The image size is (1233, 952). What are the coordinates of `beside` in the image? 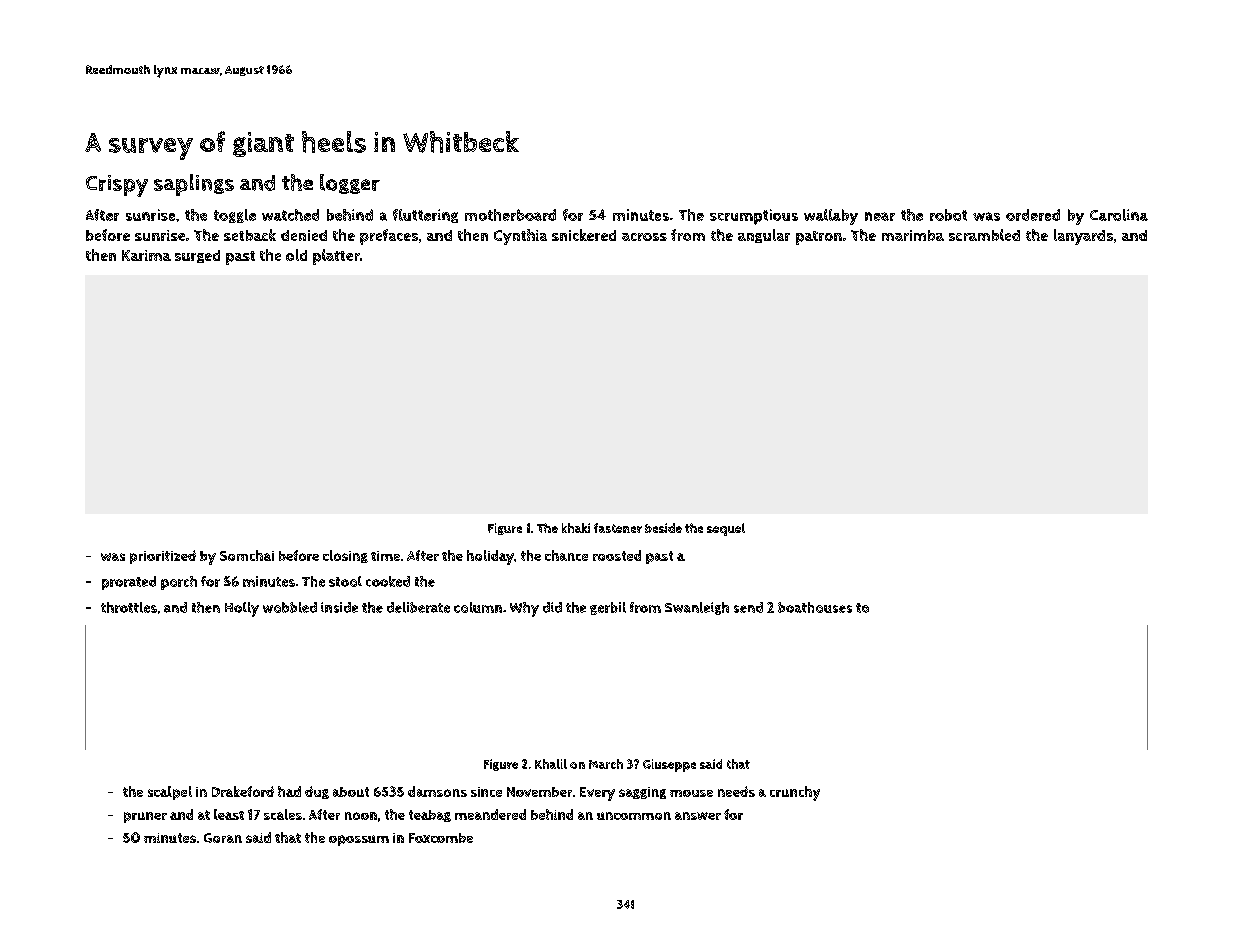 It's located at (663, 528).
